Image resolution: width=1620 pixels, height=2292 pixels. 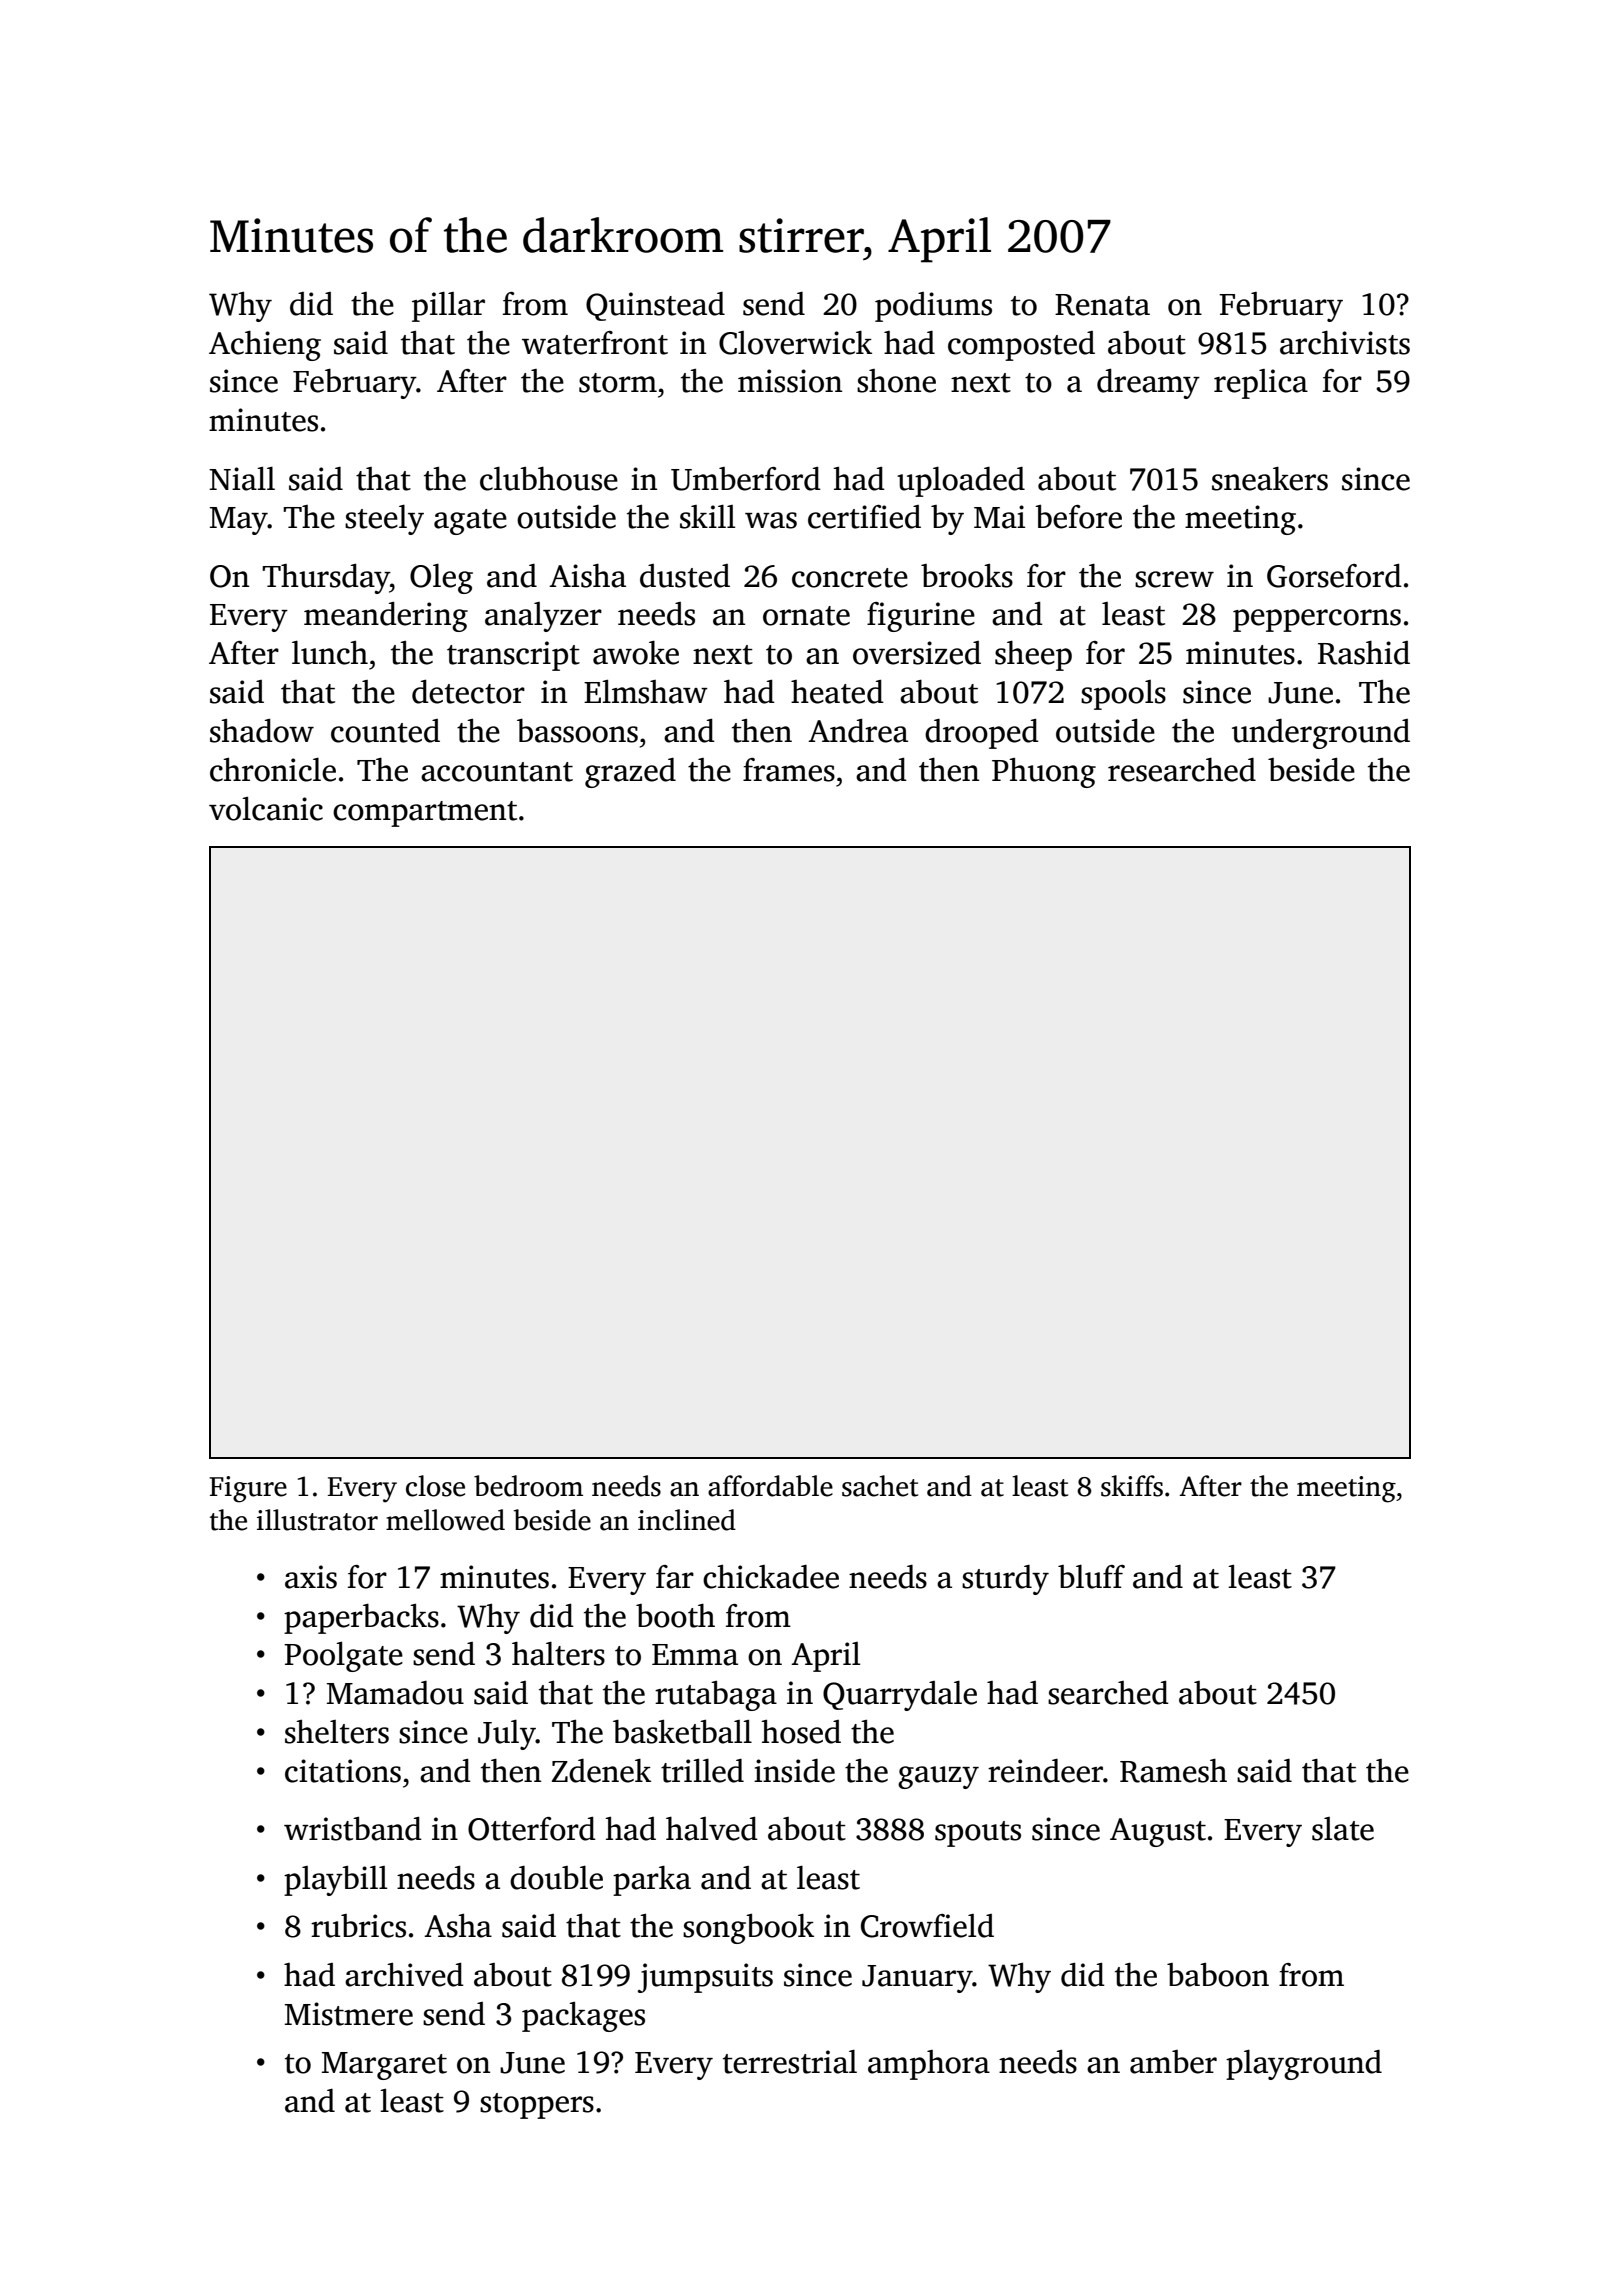 I want to click on grazed, so click(x=630, y=773).
